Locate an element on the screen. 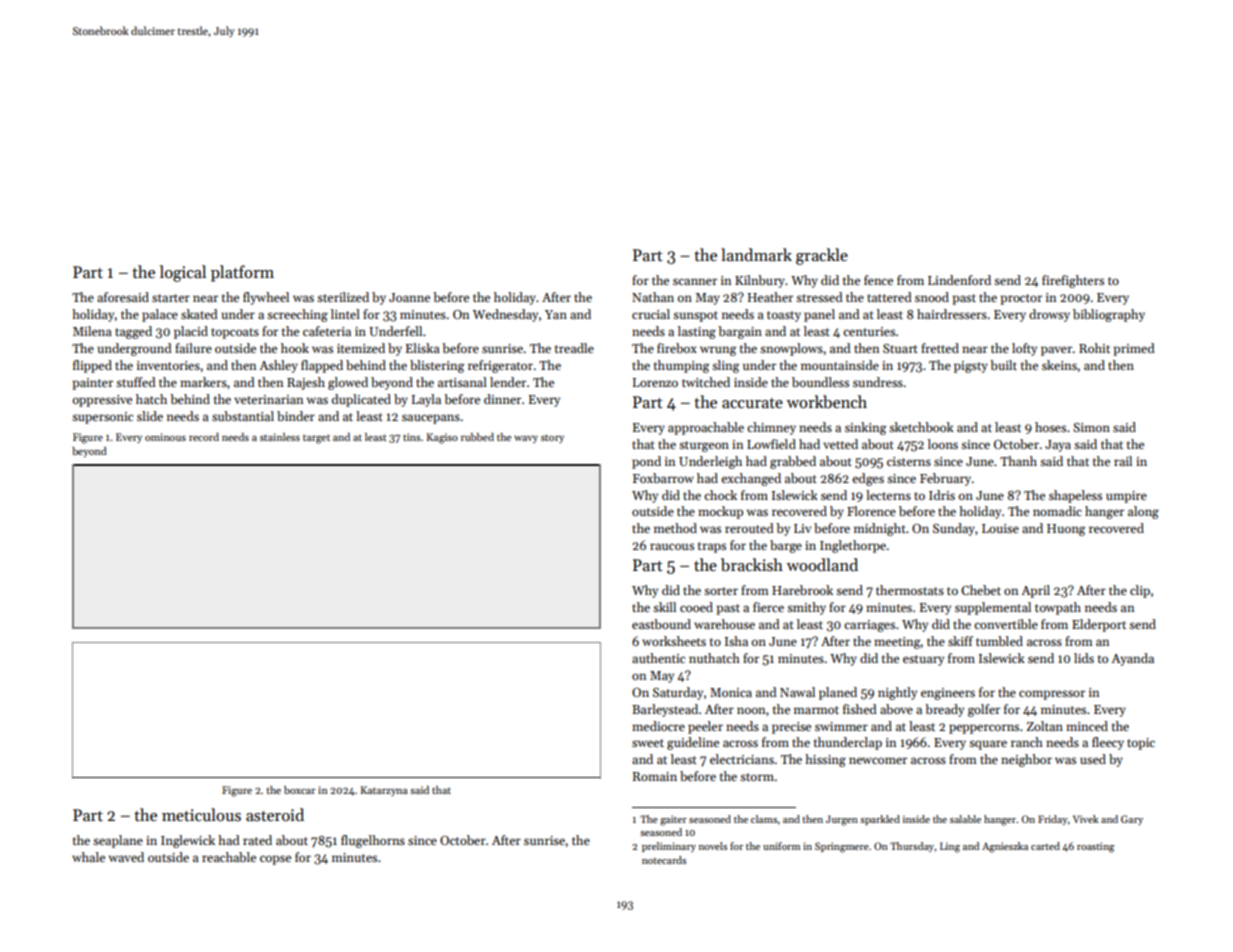  Joanne is located at coordinates (409, 297).
